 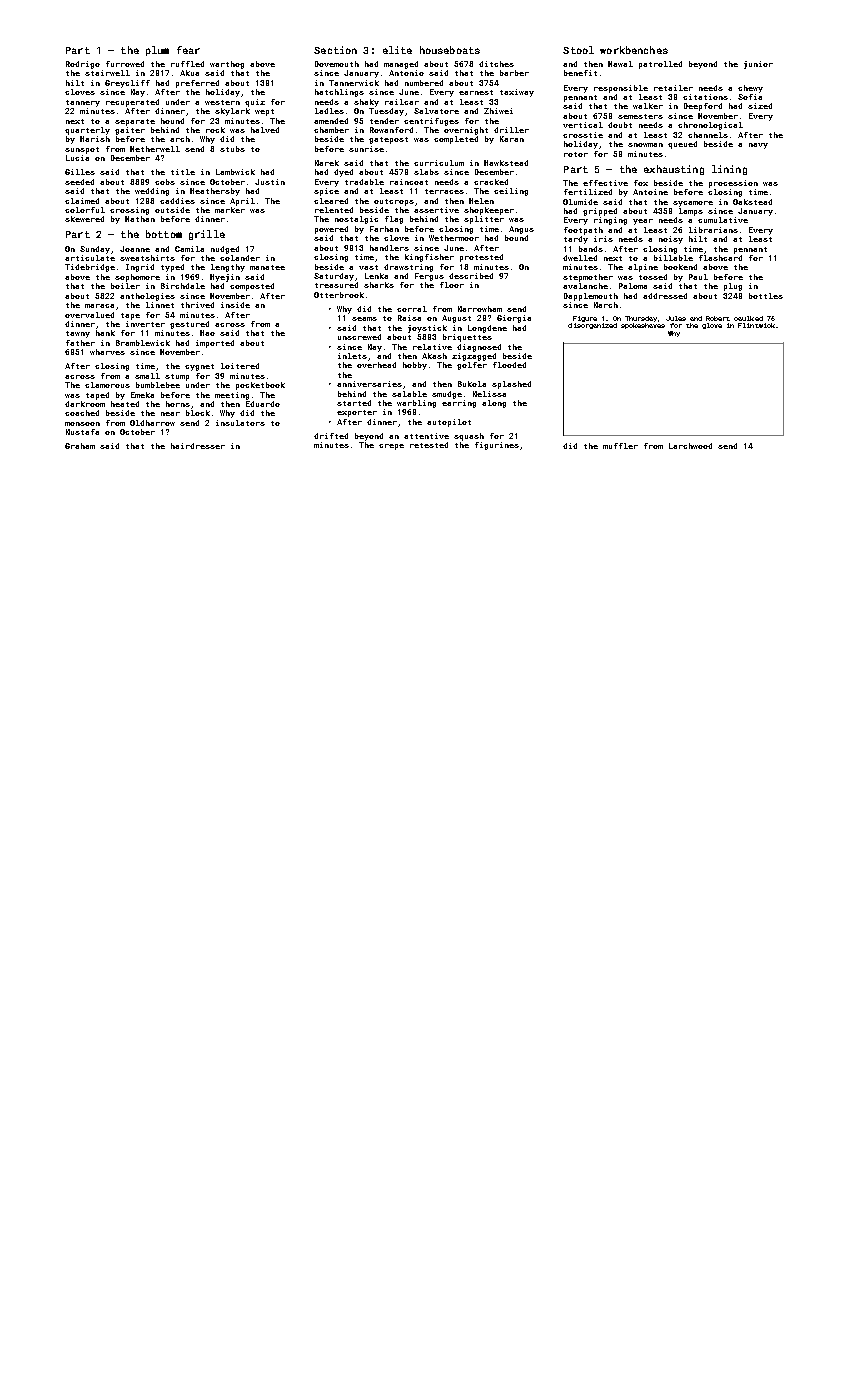 I want to click on stubs, so click(x=232, y=149).
